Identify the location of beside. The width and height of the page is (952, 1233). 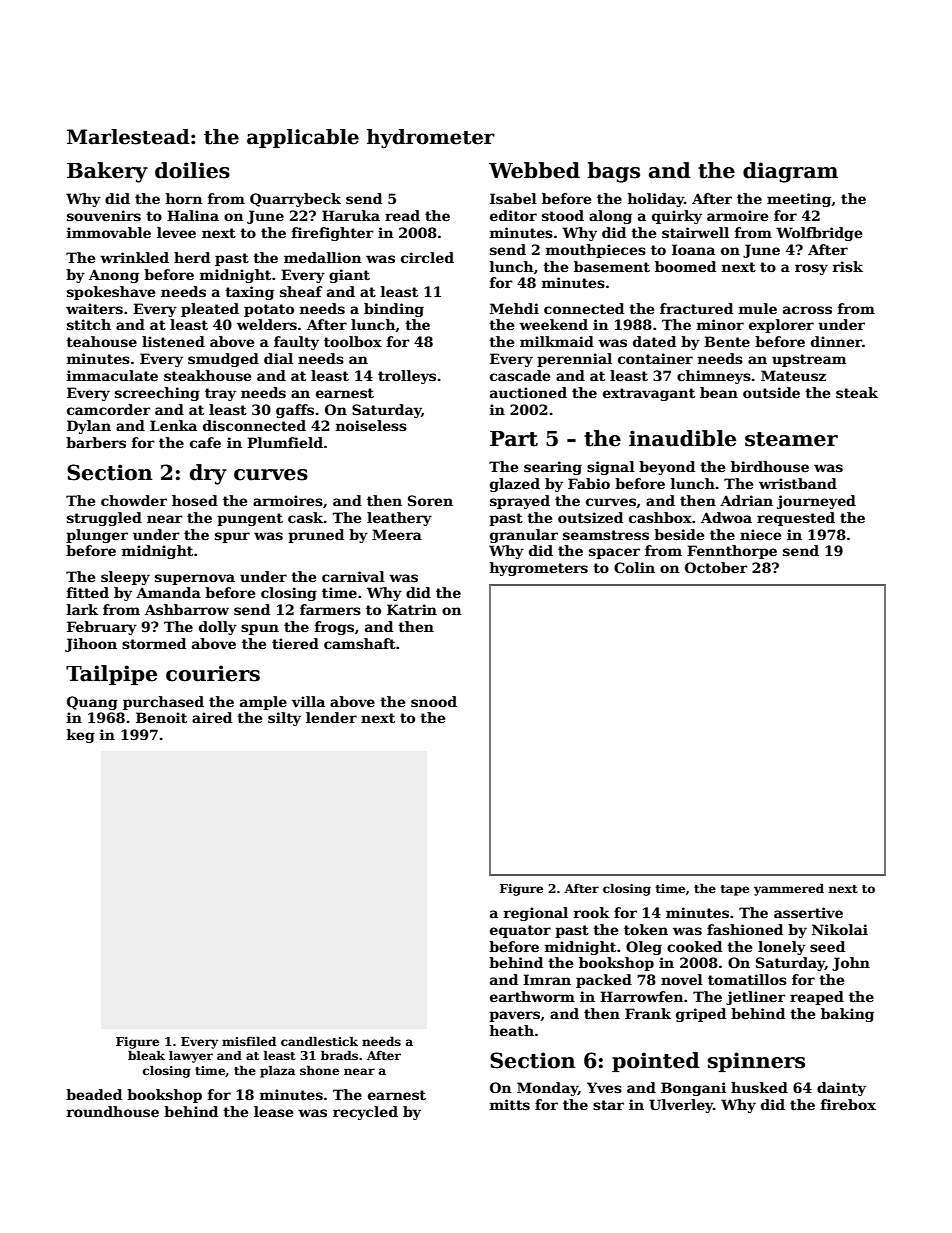
(679, 534).
